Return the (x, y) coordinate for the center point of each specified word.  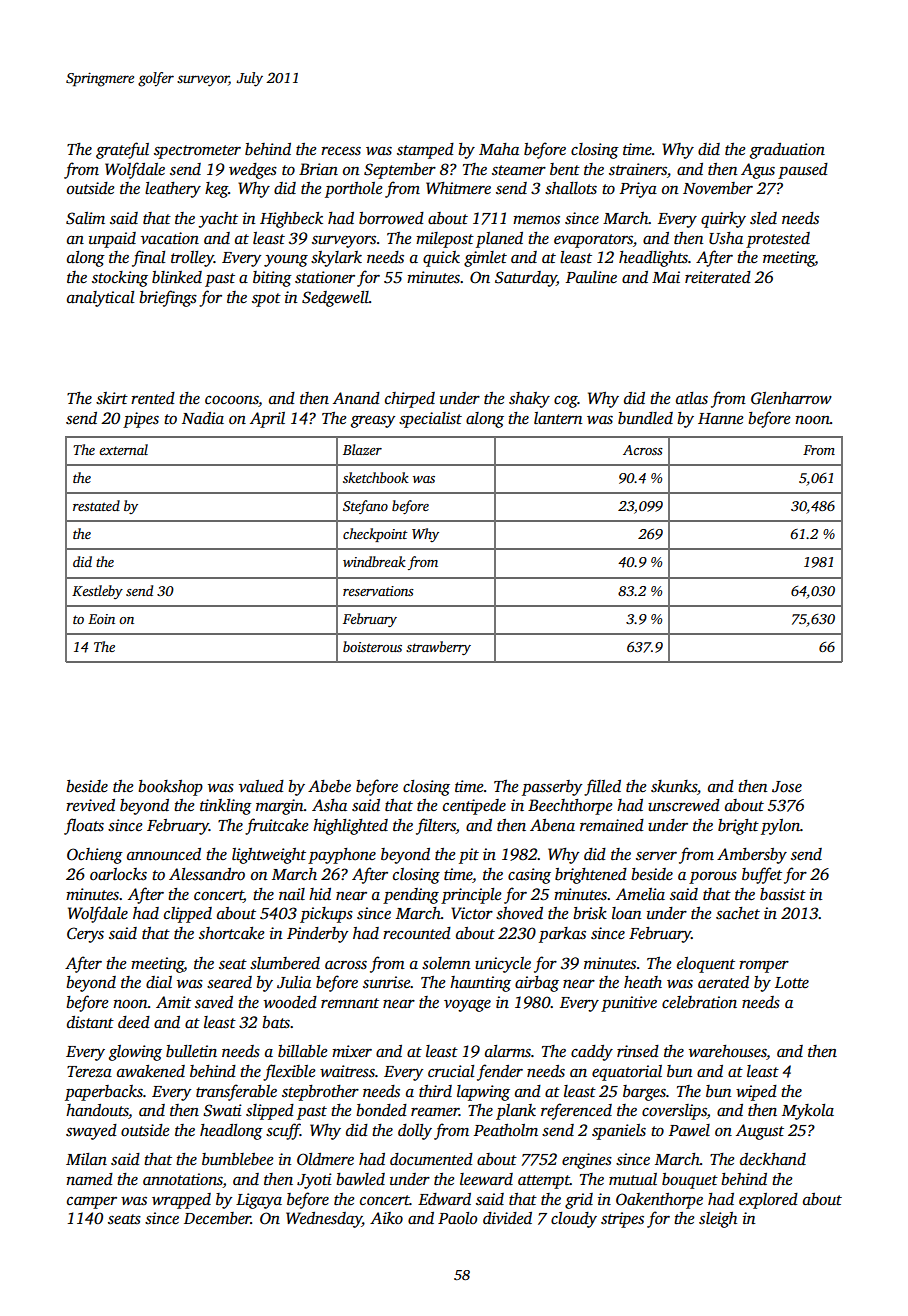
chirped (410, 400)
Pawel (689, 1130)
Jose (787, 787)
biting (272, 279)
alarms (508, 1051)
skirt (112, 398)
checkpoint (375, 535)
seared (229, 982)
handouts (97, 1111)
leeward (486, 1179)
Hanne (721, 419)
